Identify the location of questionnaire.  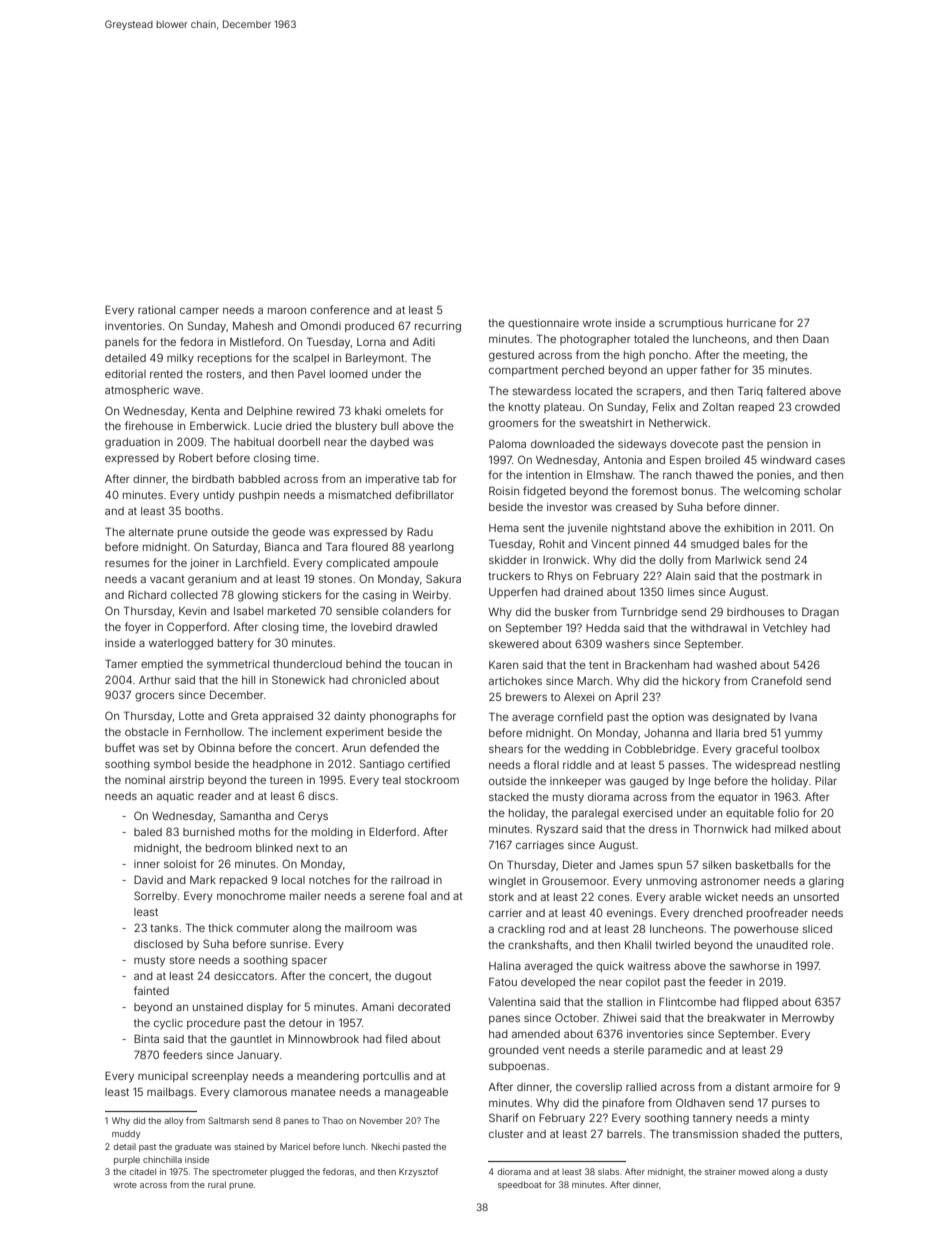
(543, 324).
